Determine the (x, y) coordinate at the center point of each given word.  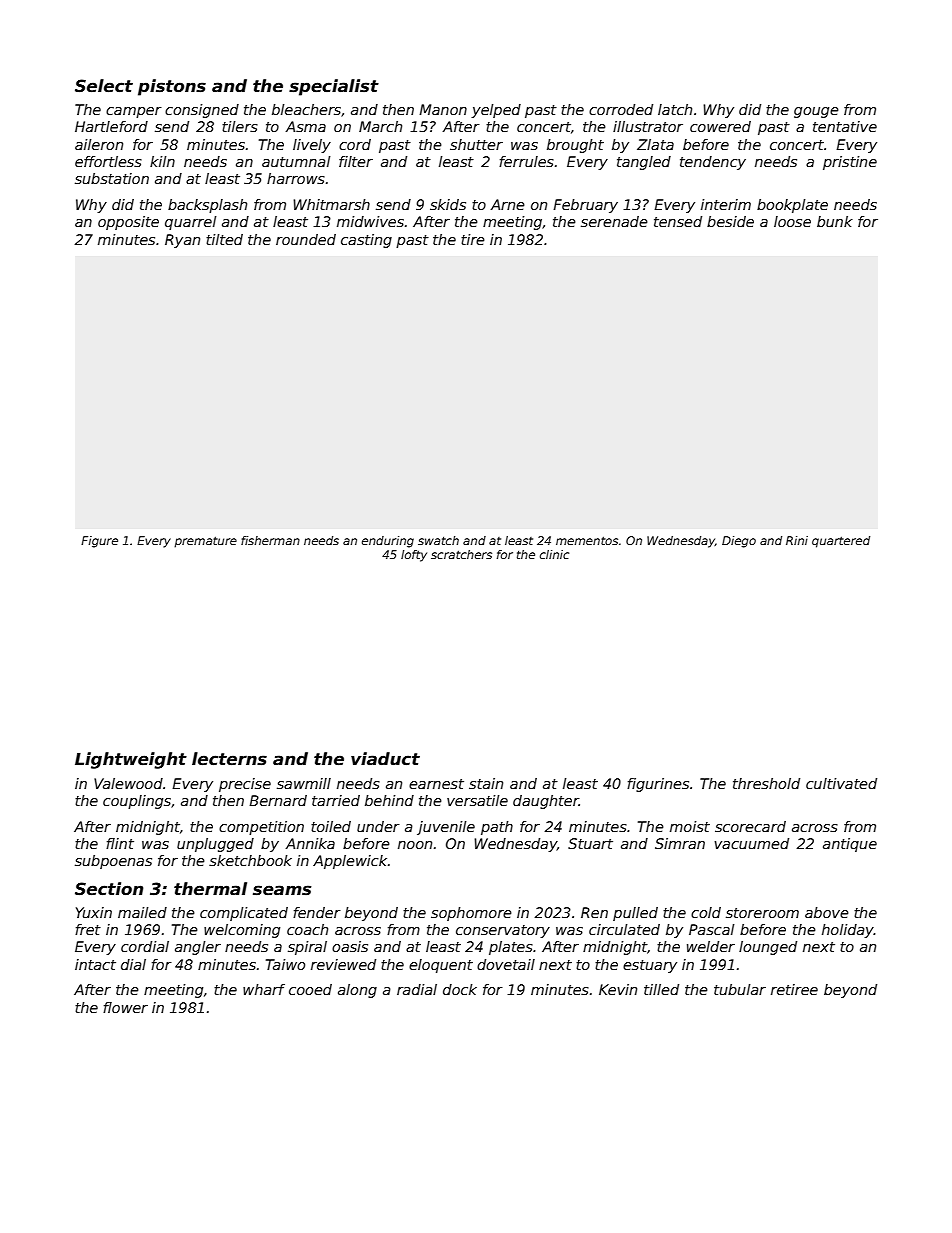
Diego (739, 542)
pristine (850, 163)
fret (88, 929)
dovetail (506, 964)
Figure (99, 542)
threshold (766, 783)
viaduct (385, 759)
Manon (443, 109)
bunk (835, 221)
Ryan (182, 241)
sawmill (304, 783)
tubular (740, 989)
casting (366, 241)
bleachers (306, 109)
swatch (438, 540)
